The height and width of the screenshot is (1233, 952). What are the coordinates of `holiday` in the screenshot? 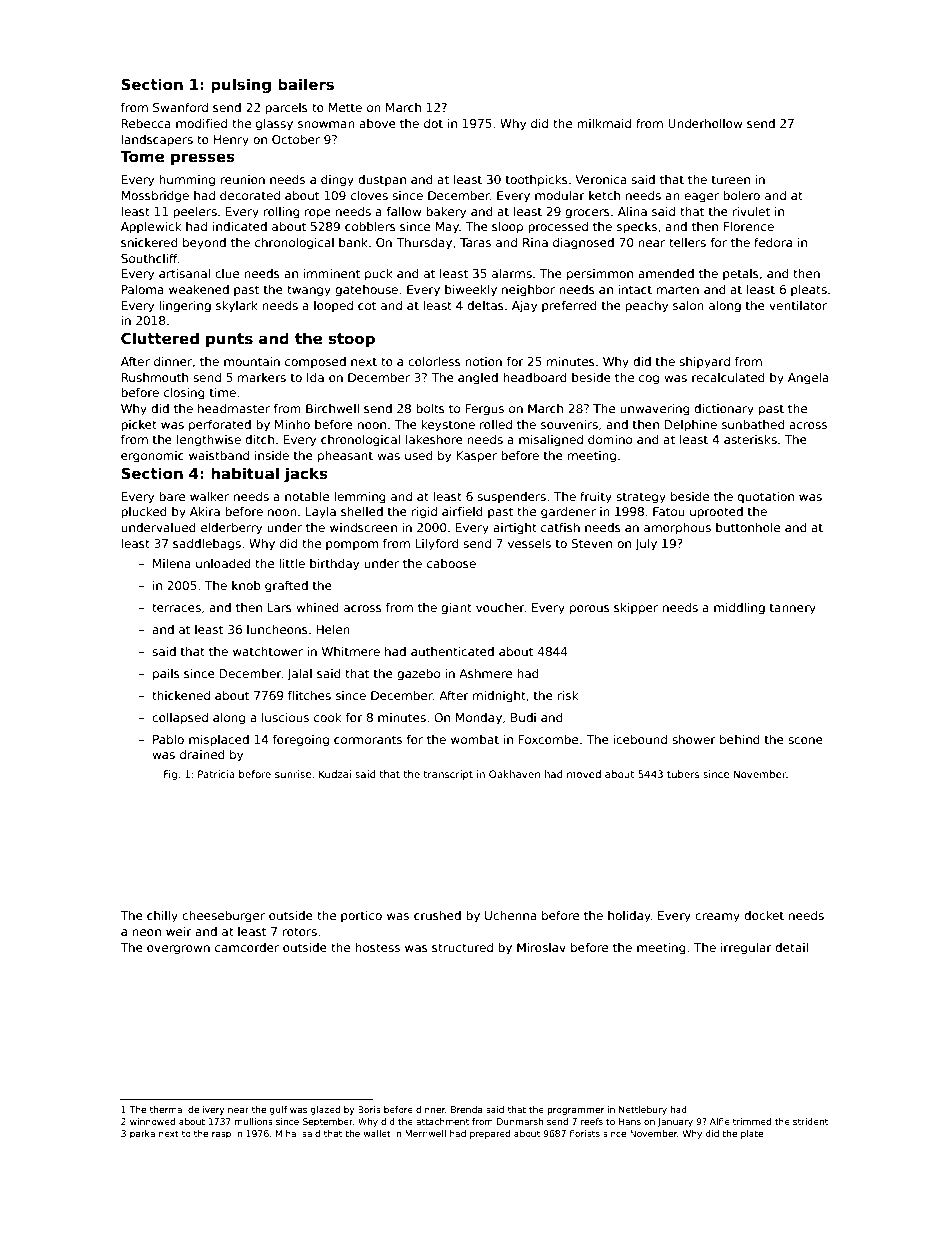 It's located at (629, 917).
